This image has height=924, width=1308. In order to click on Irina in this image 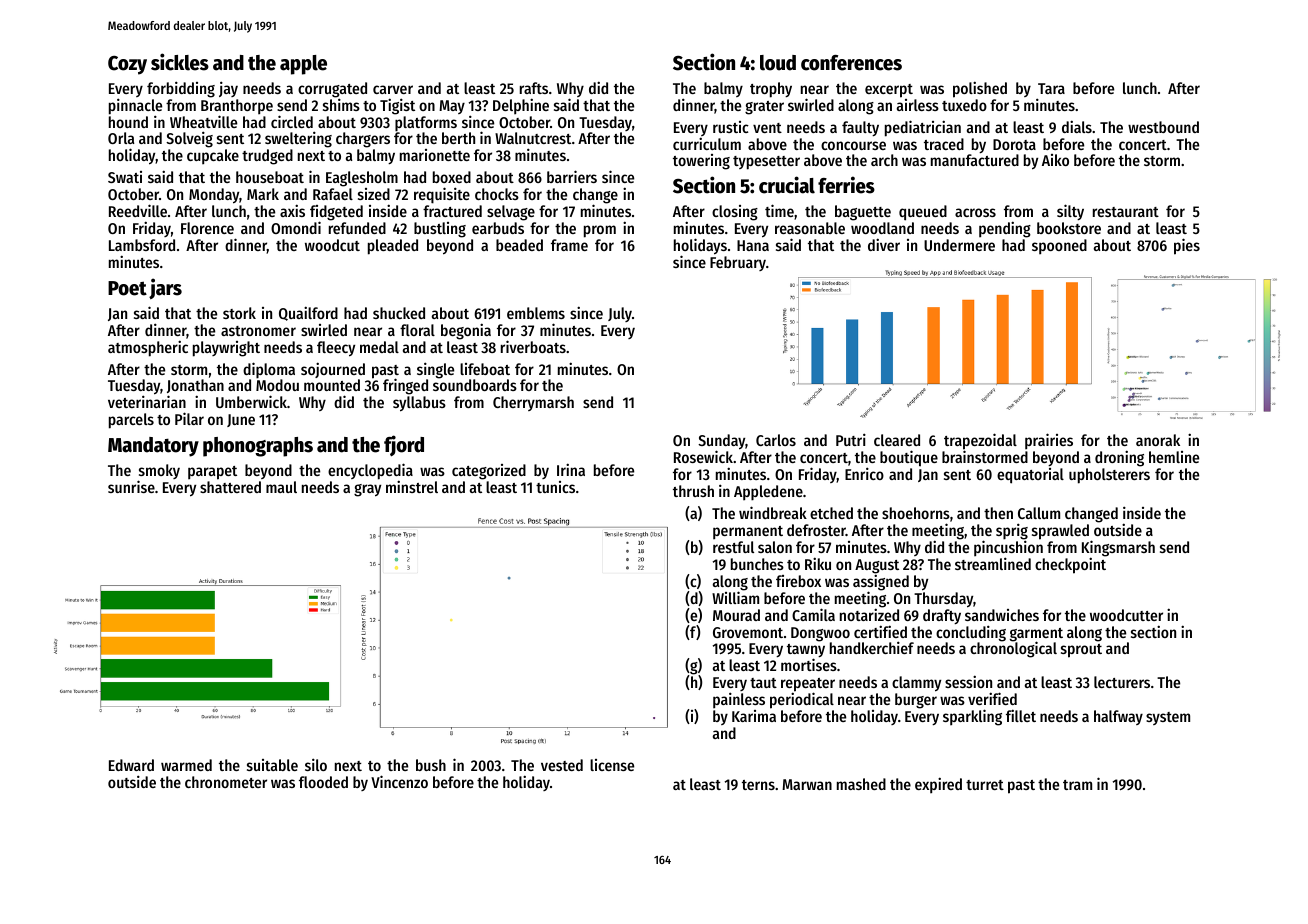, I will do `click(571, 469)`.
